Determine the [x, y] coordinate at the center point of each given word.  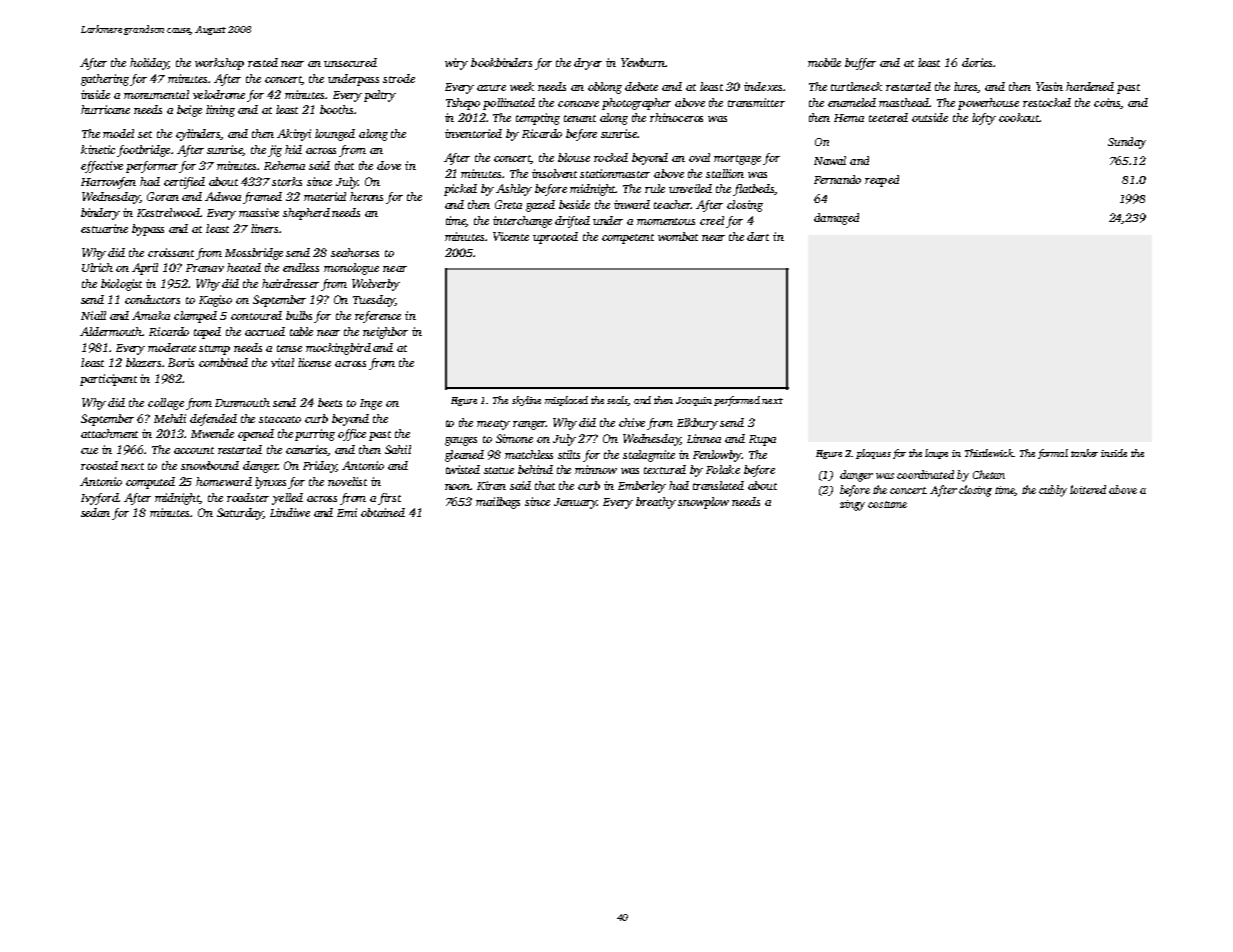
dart [758, 236]
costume [887, 504]
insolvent [554, 173]
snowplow [703, 503]
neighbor [385, 333]
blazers [143, 362]
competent [628, 239]
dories [977, 62]
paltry [380, 96]
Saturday [240, 514]
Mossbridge [254, 254]
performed [737, 401]
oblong [605, 88]
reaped [882, 181]
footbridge [143, 151]
